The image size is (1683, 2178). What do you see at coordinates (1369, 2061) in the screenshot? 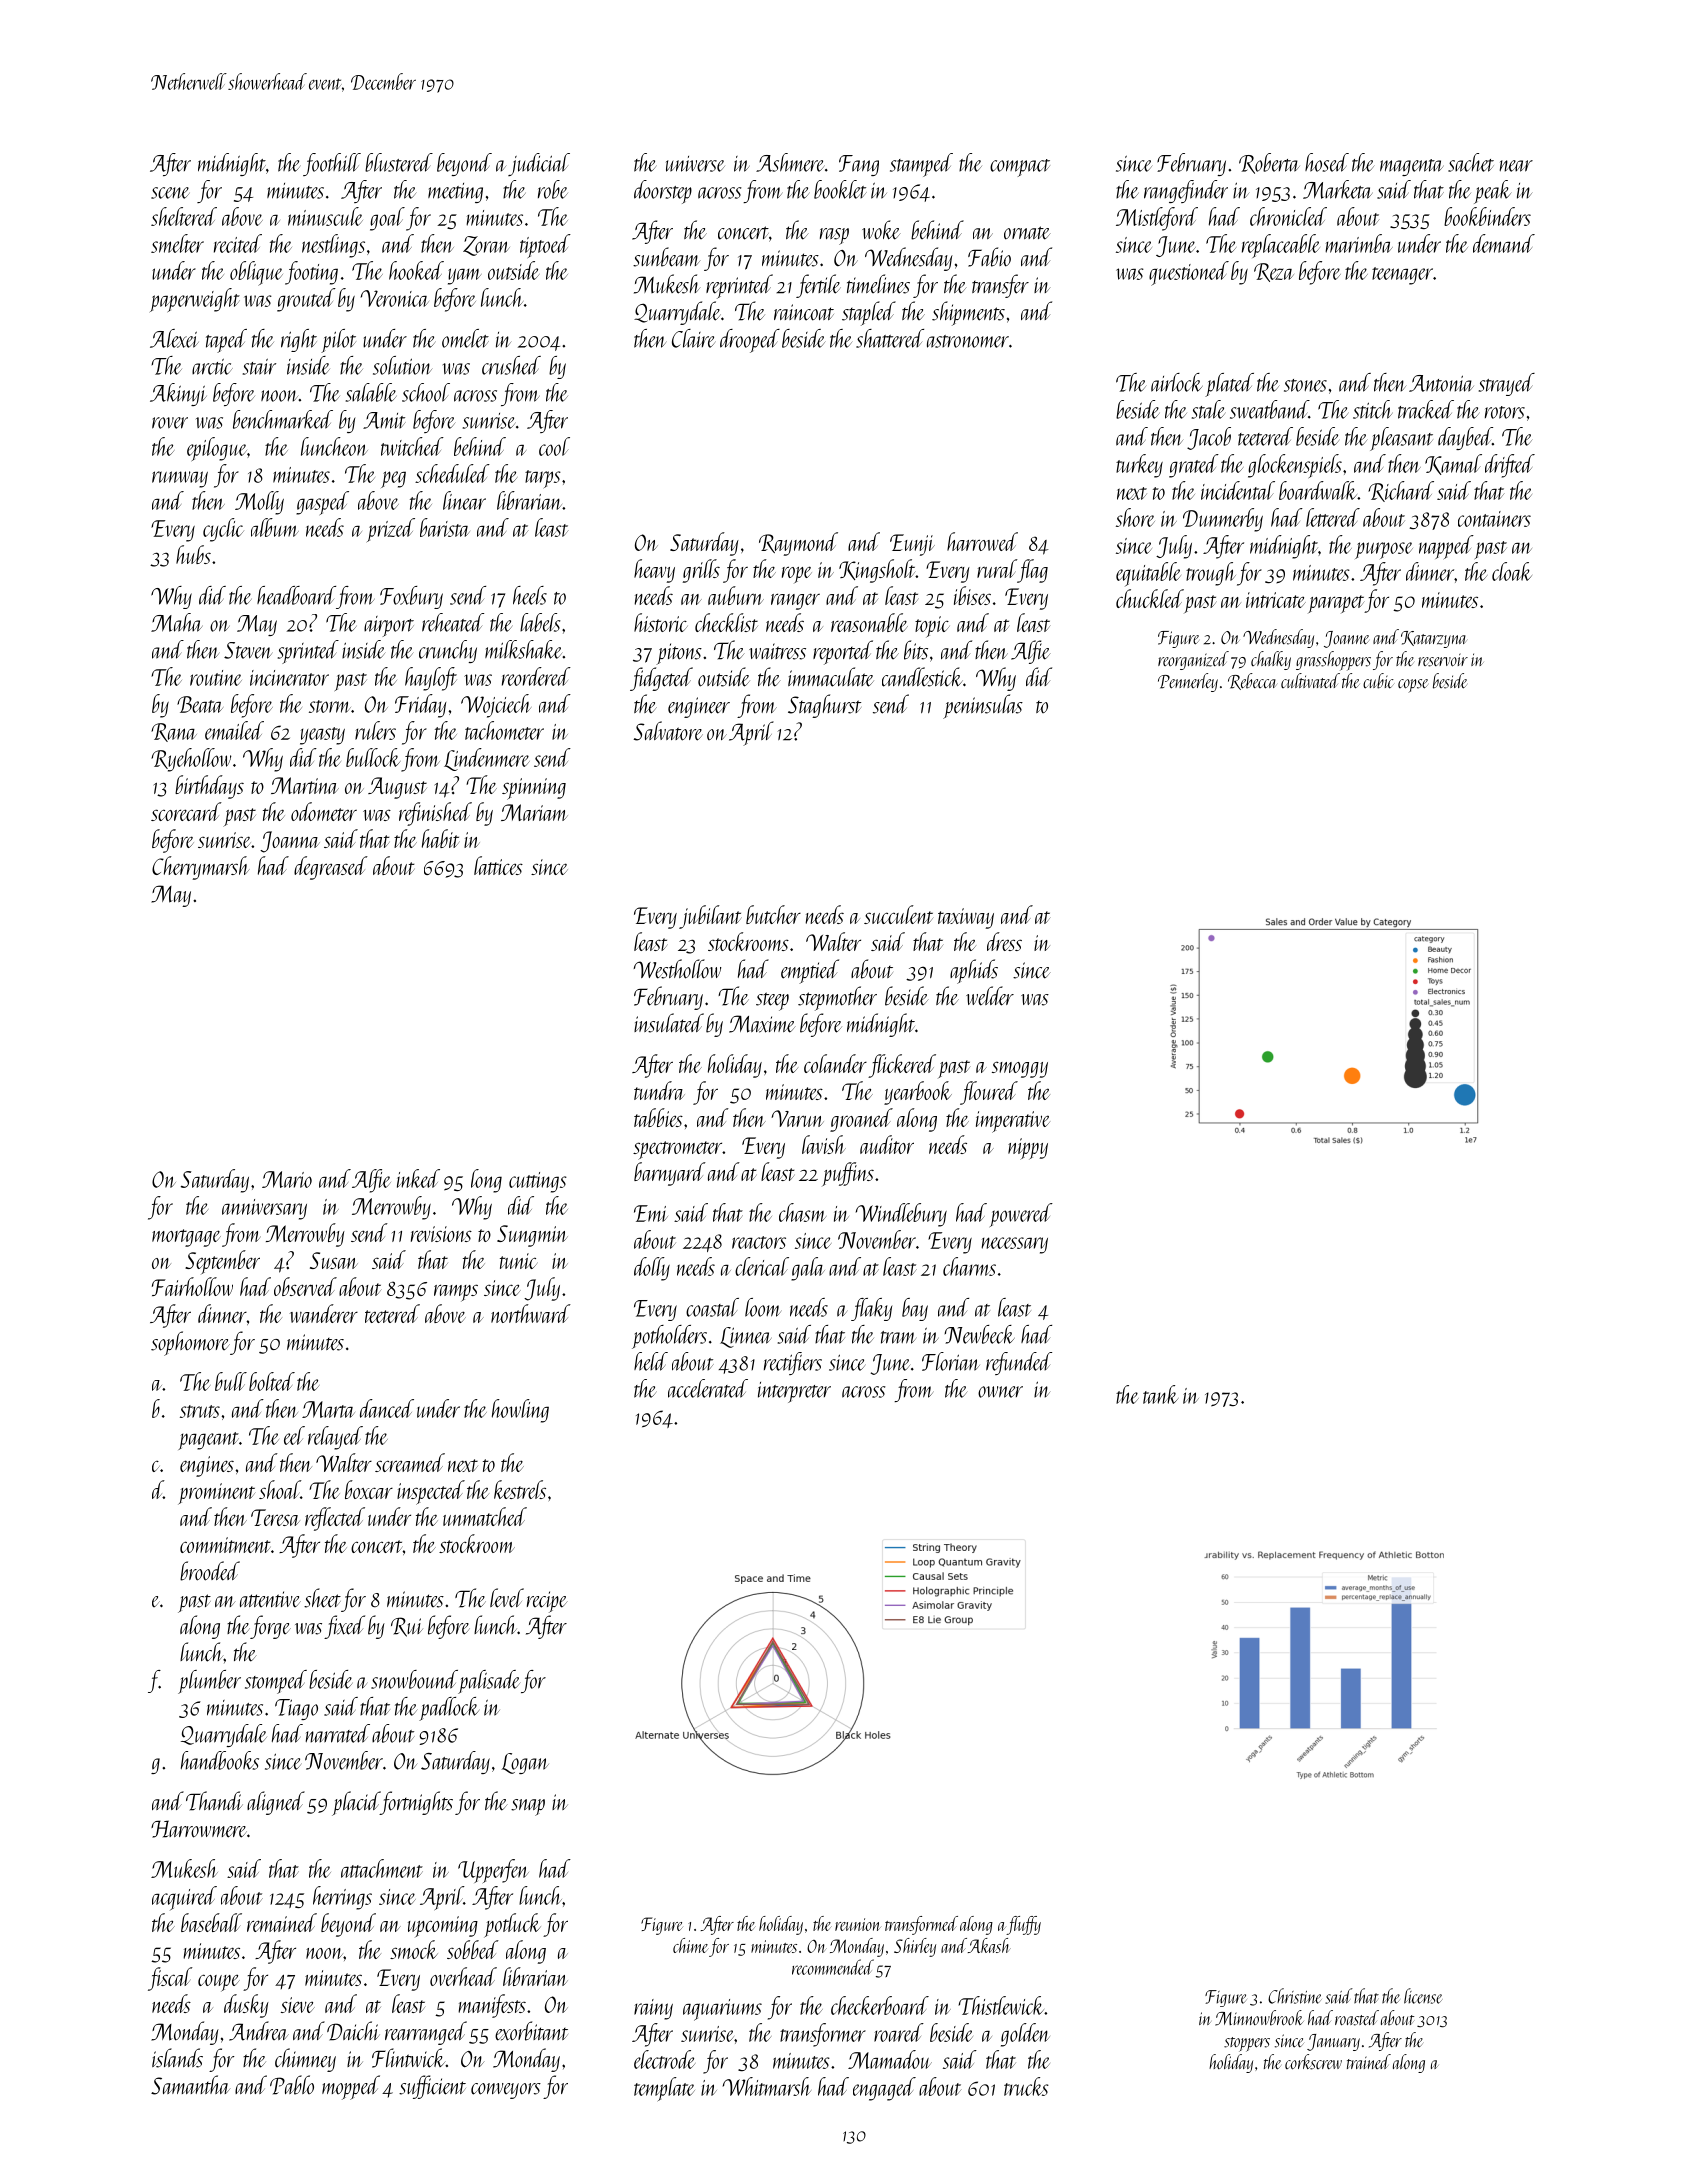
I see `trained` at bounding box center [1369, 2061].
